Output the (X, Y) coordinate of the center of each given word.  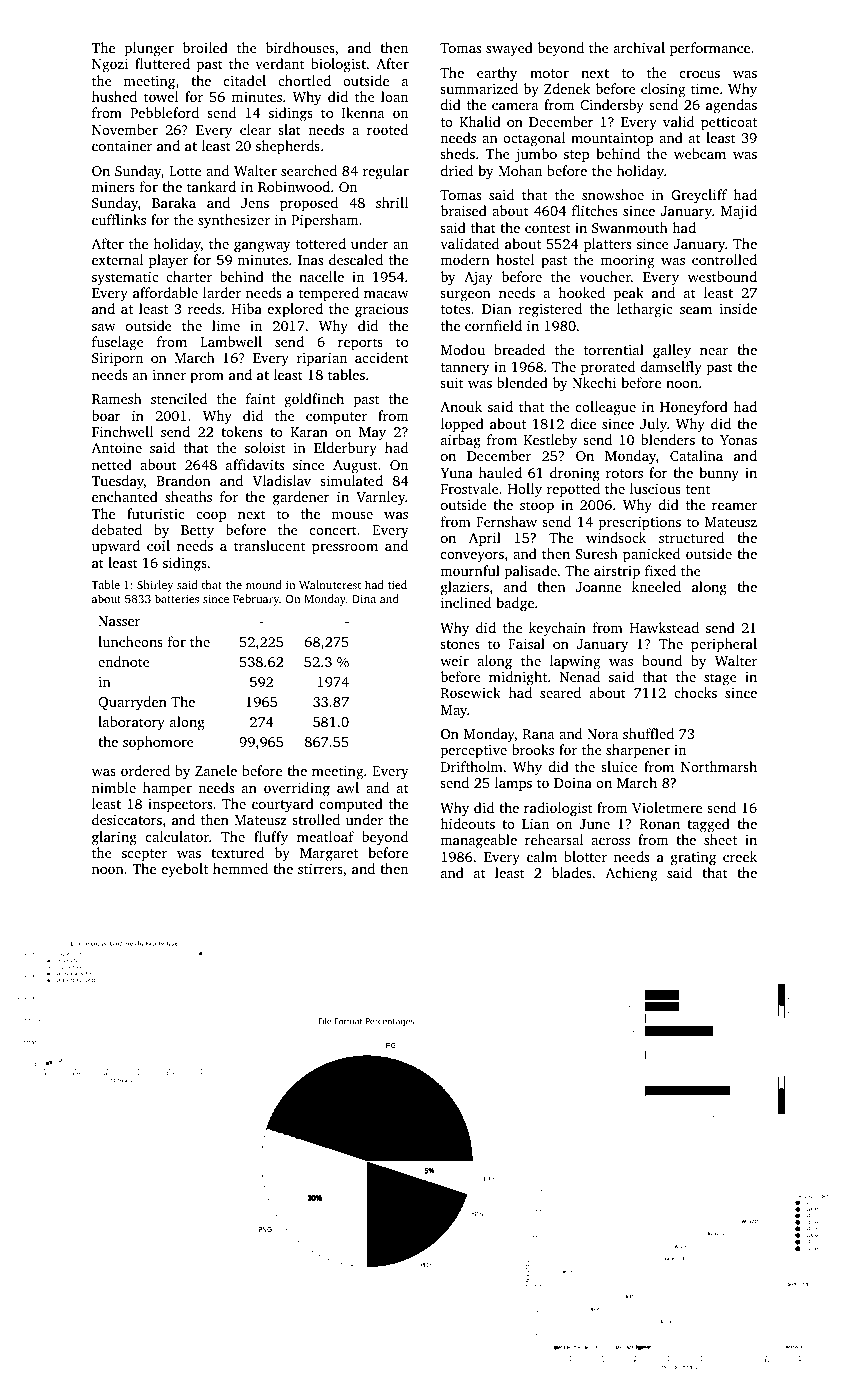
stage (720, 679)
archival (639, 47)
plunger (149, 49)
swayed (509, 49)
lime (226, 325)
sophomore (158, 743)
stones (460, 644)
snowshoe (613, 194)
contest (547, 228)
